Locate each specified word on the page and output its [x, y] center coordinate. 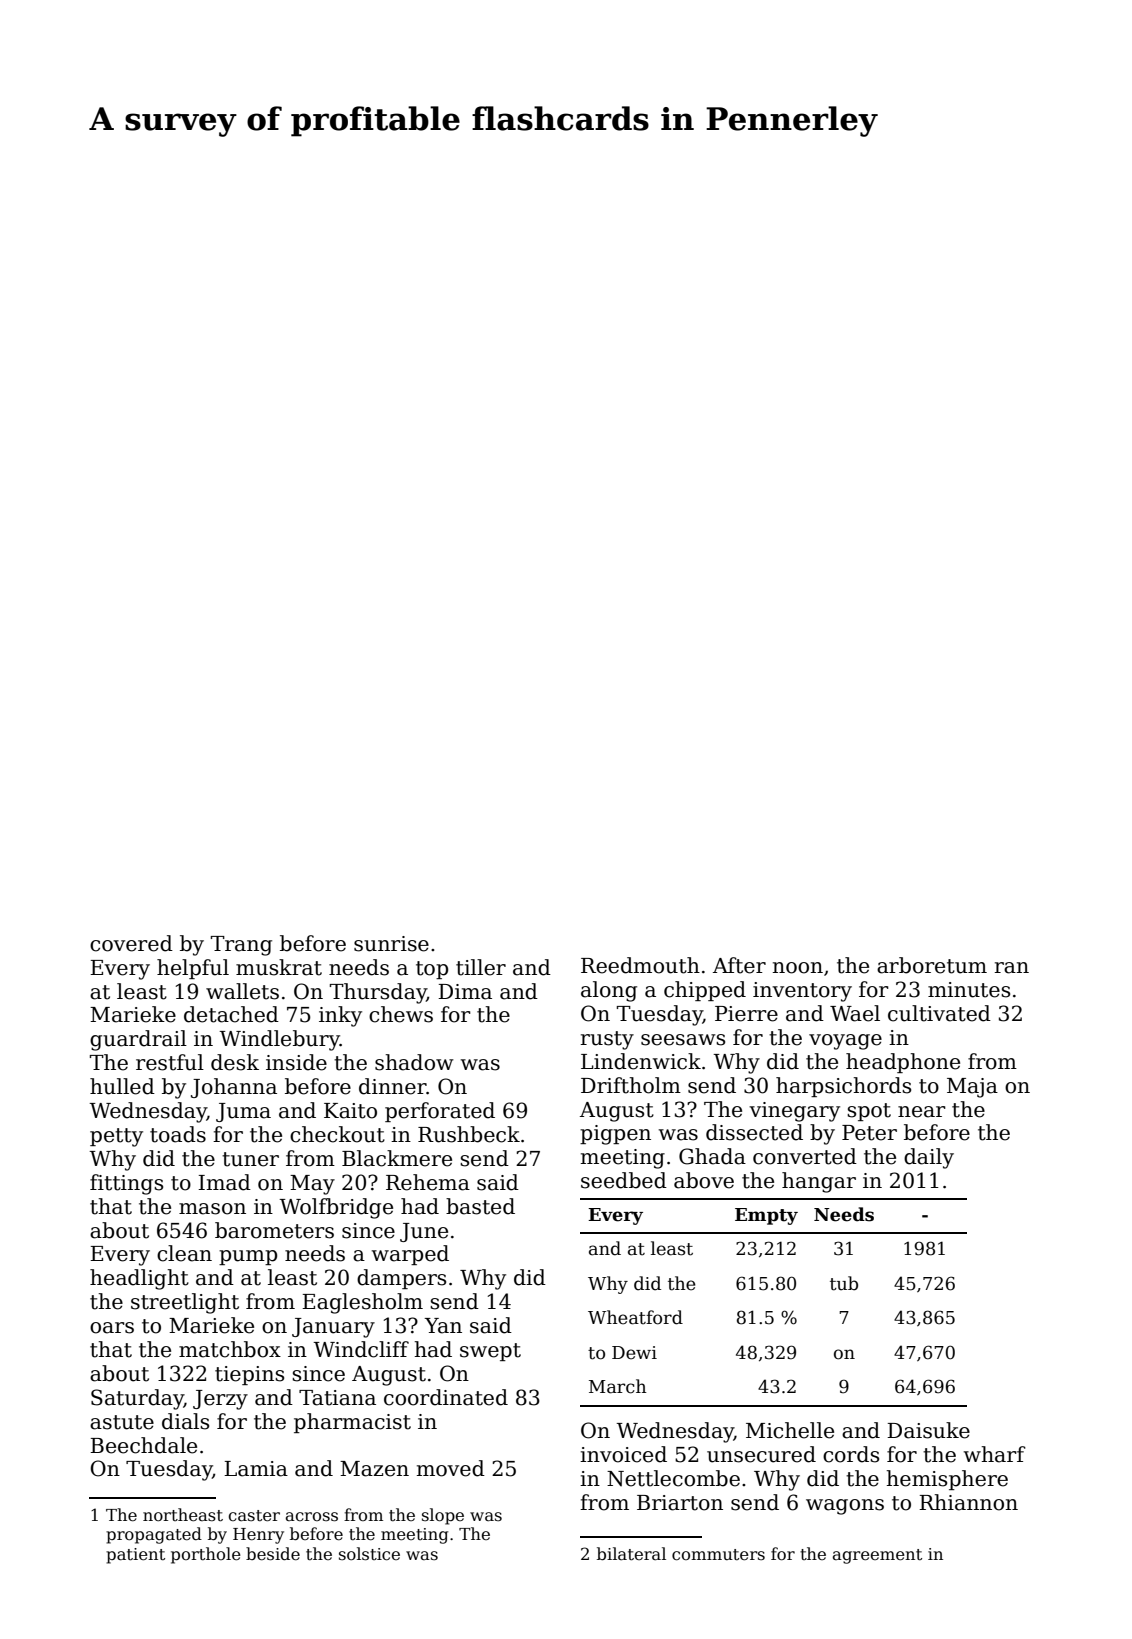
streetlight [185, 1303]
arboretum [932, 965]
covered [131, 943]
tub [844, 1283]
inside [296, 1062]
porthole [206, 1555]
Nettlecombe [673, 1478]
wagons [845, 1507]
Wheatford [635, 1317]
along [609, 991]
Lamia [256, 1469]
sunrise [391, 944]
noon [798, 968]
